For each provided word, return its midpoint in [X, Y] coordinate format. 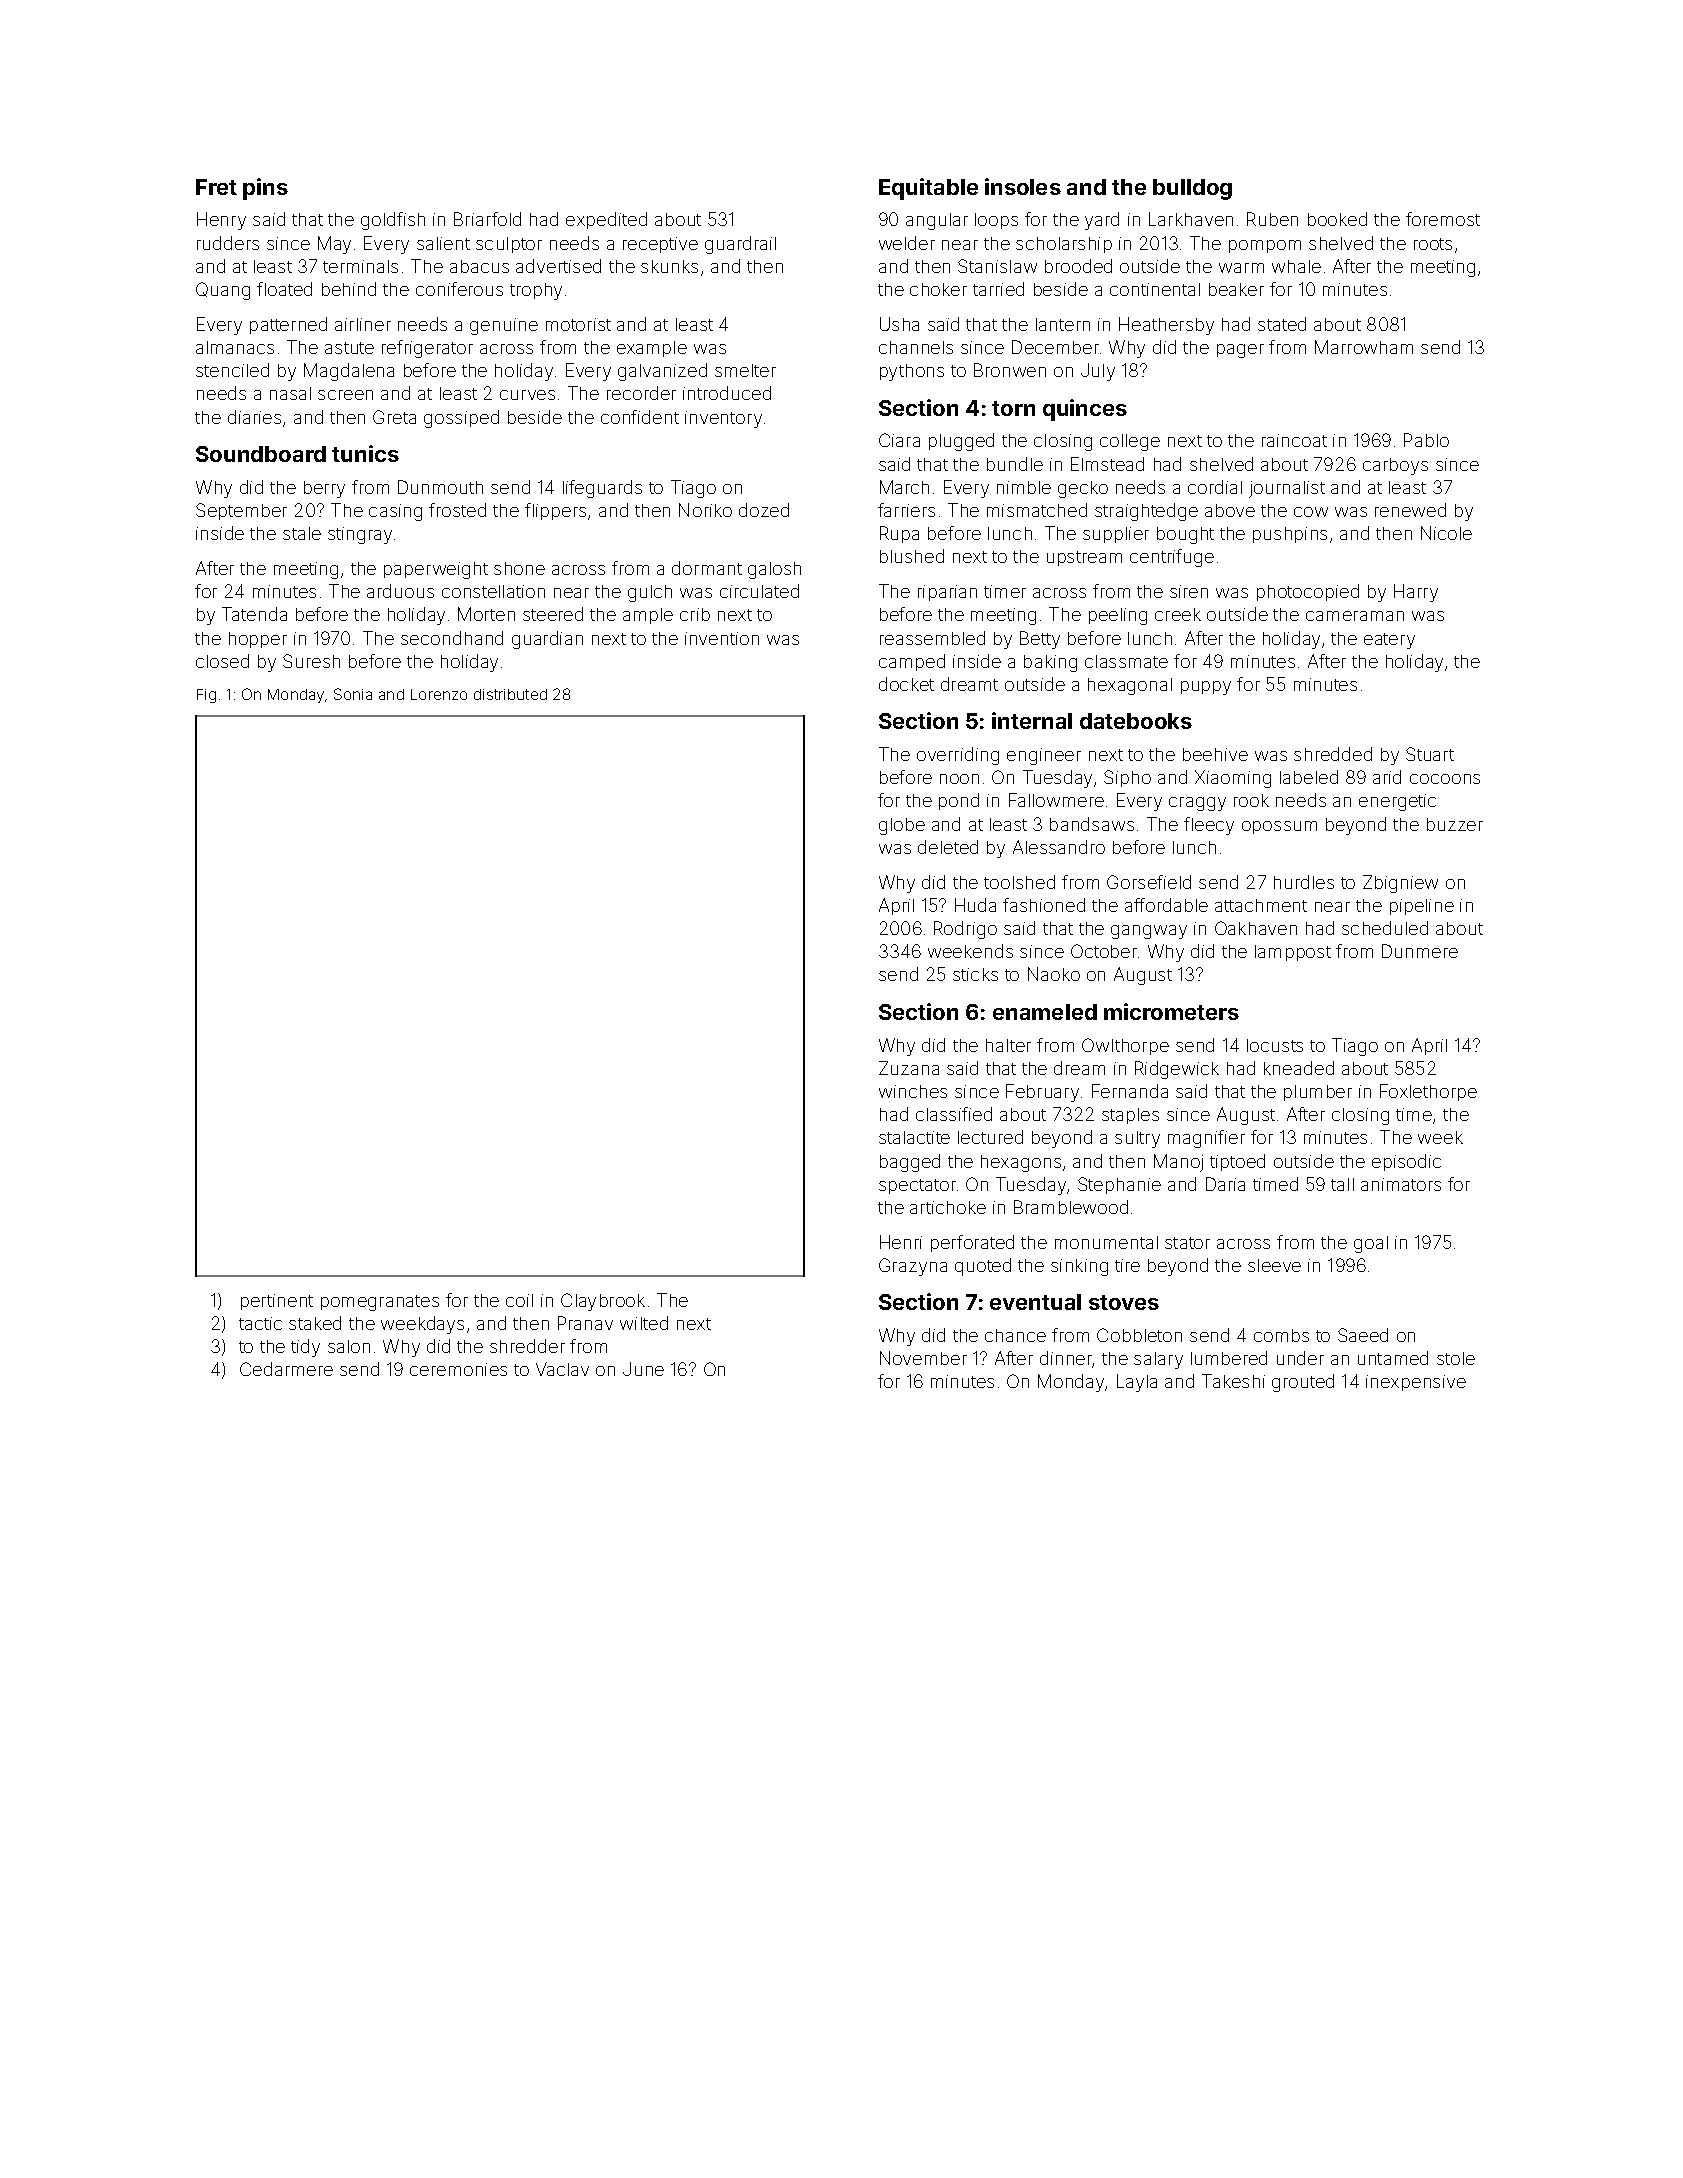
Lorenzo [439, 694]
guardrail [740, 245]
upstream [1084, 558]
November [923, 1358]
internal [1032, 720]
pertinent [277, 1302]
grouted [1303, 1383]
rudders [228, 243]
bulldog [1192, 189]
